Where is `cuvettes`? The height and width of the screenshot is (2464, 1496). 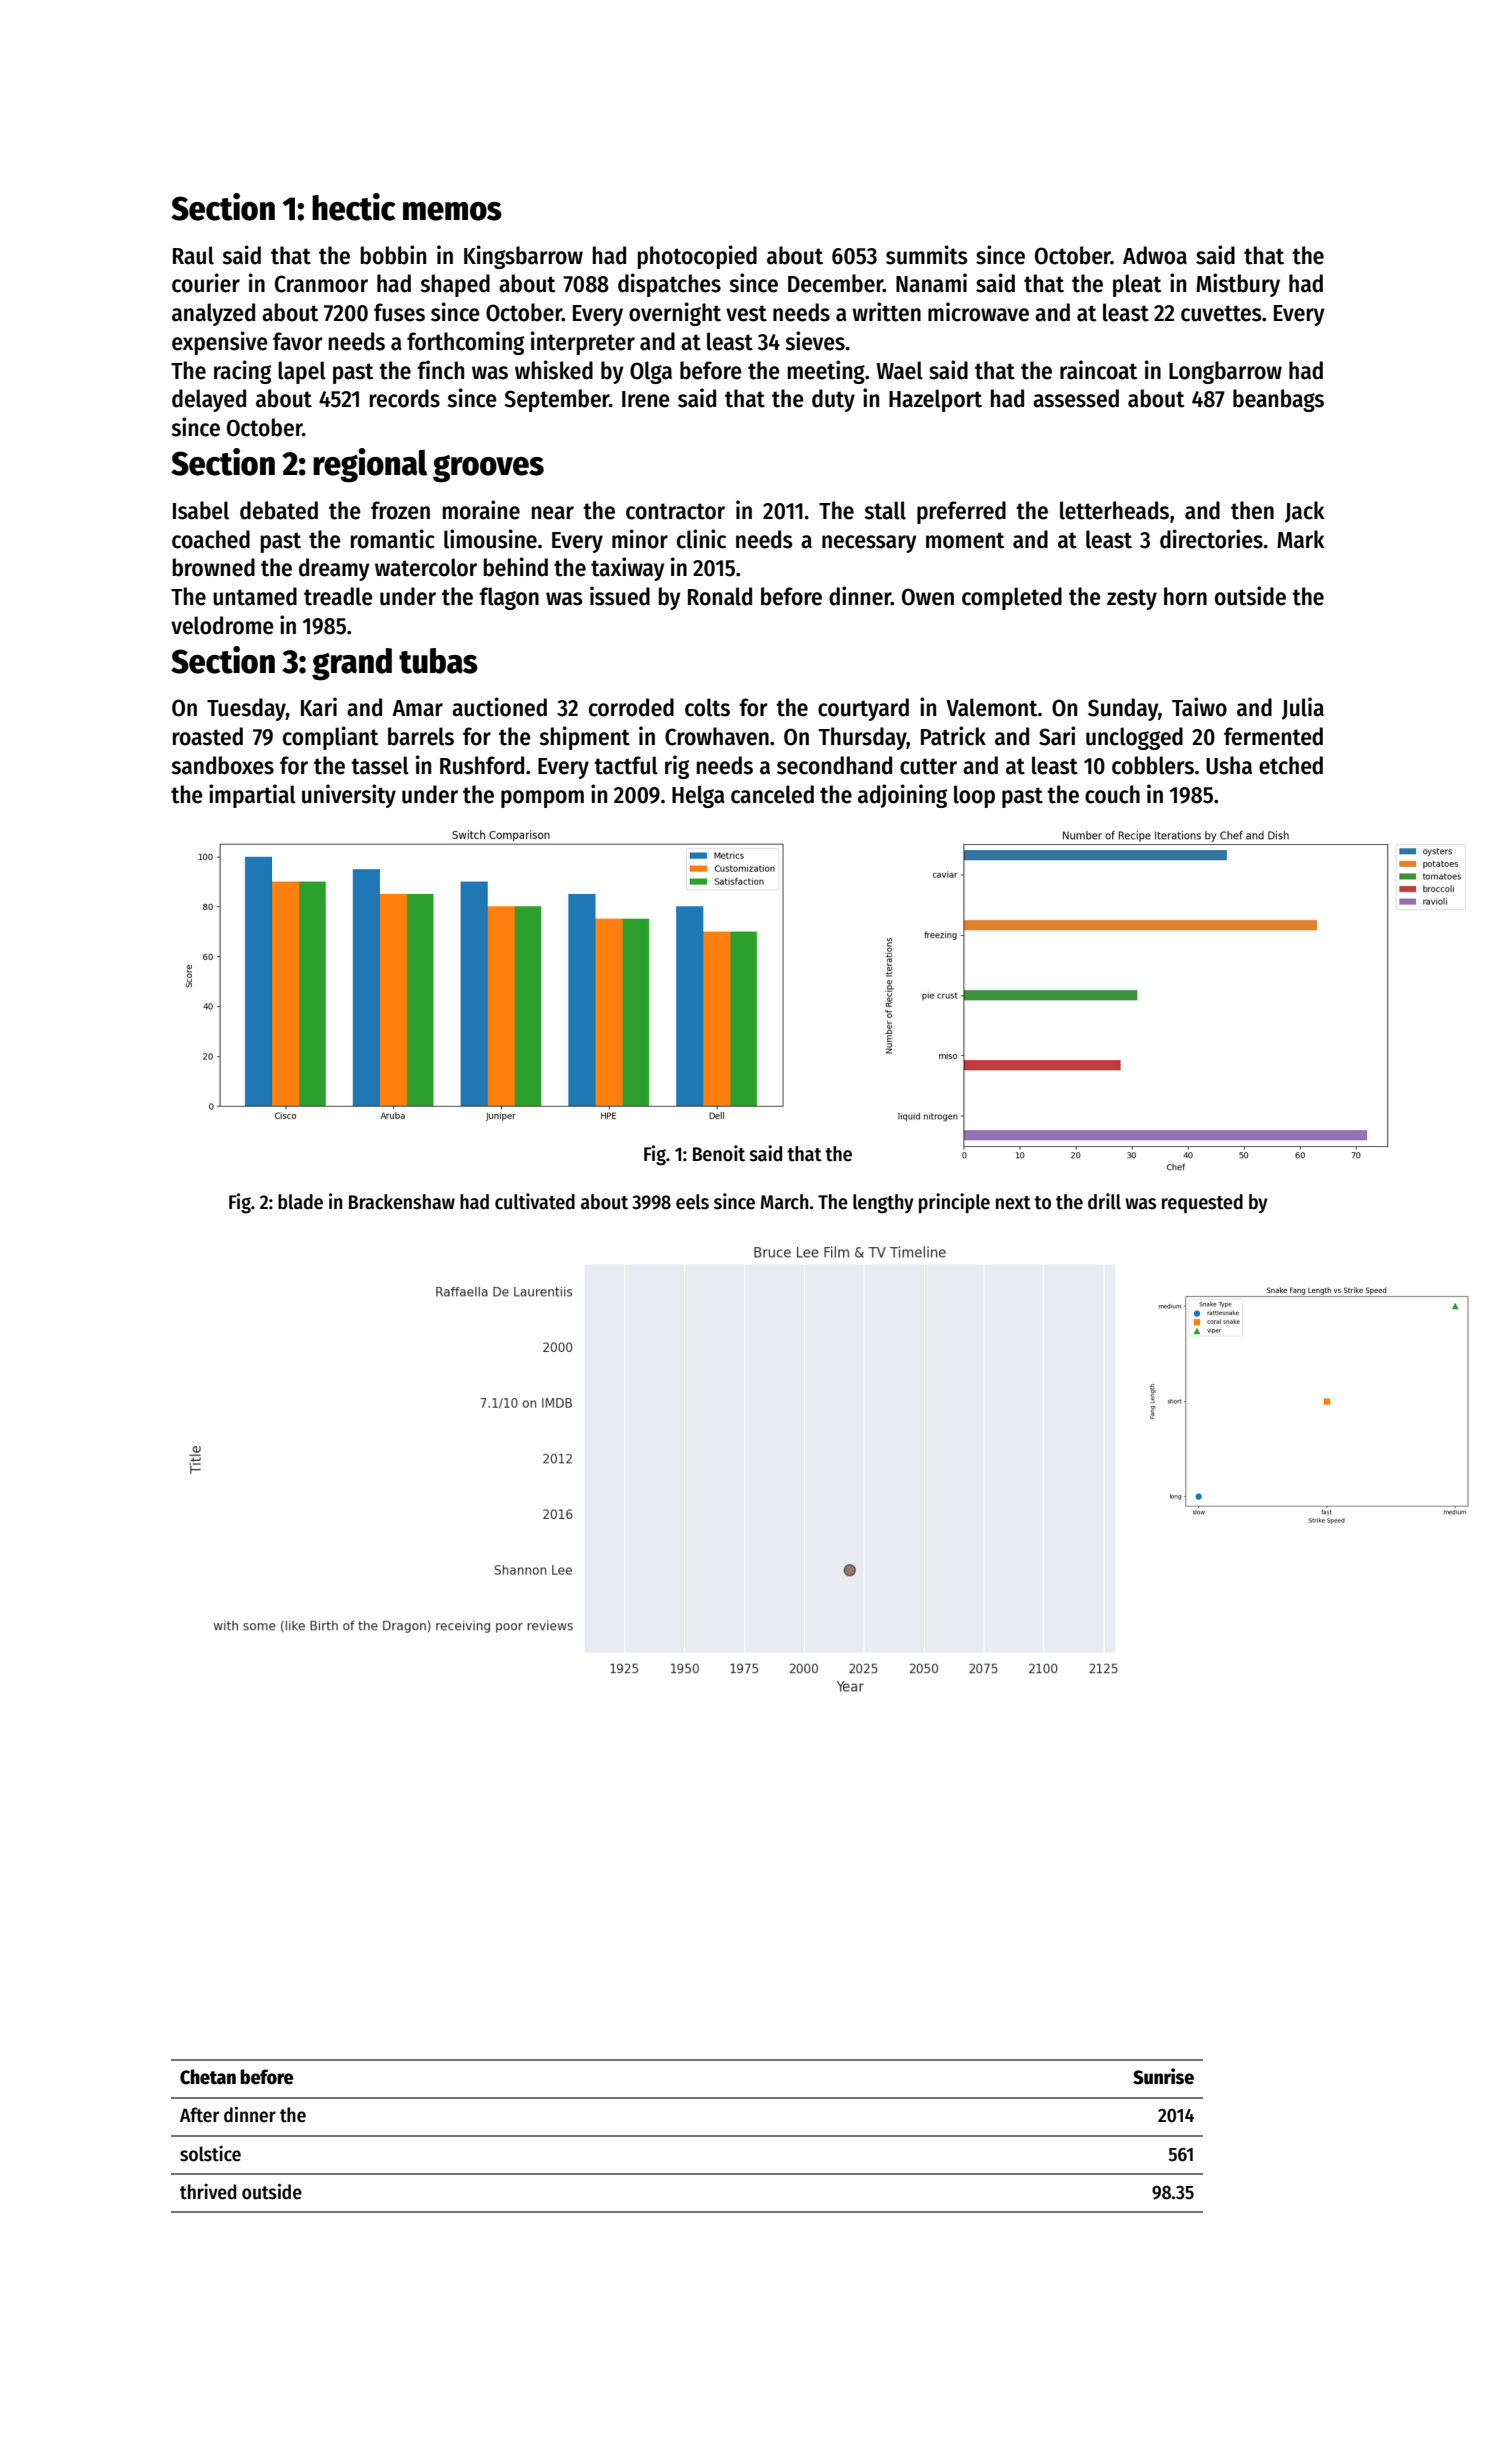
cuvettes is located at coordinates (1221, 313).
